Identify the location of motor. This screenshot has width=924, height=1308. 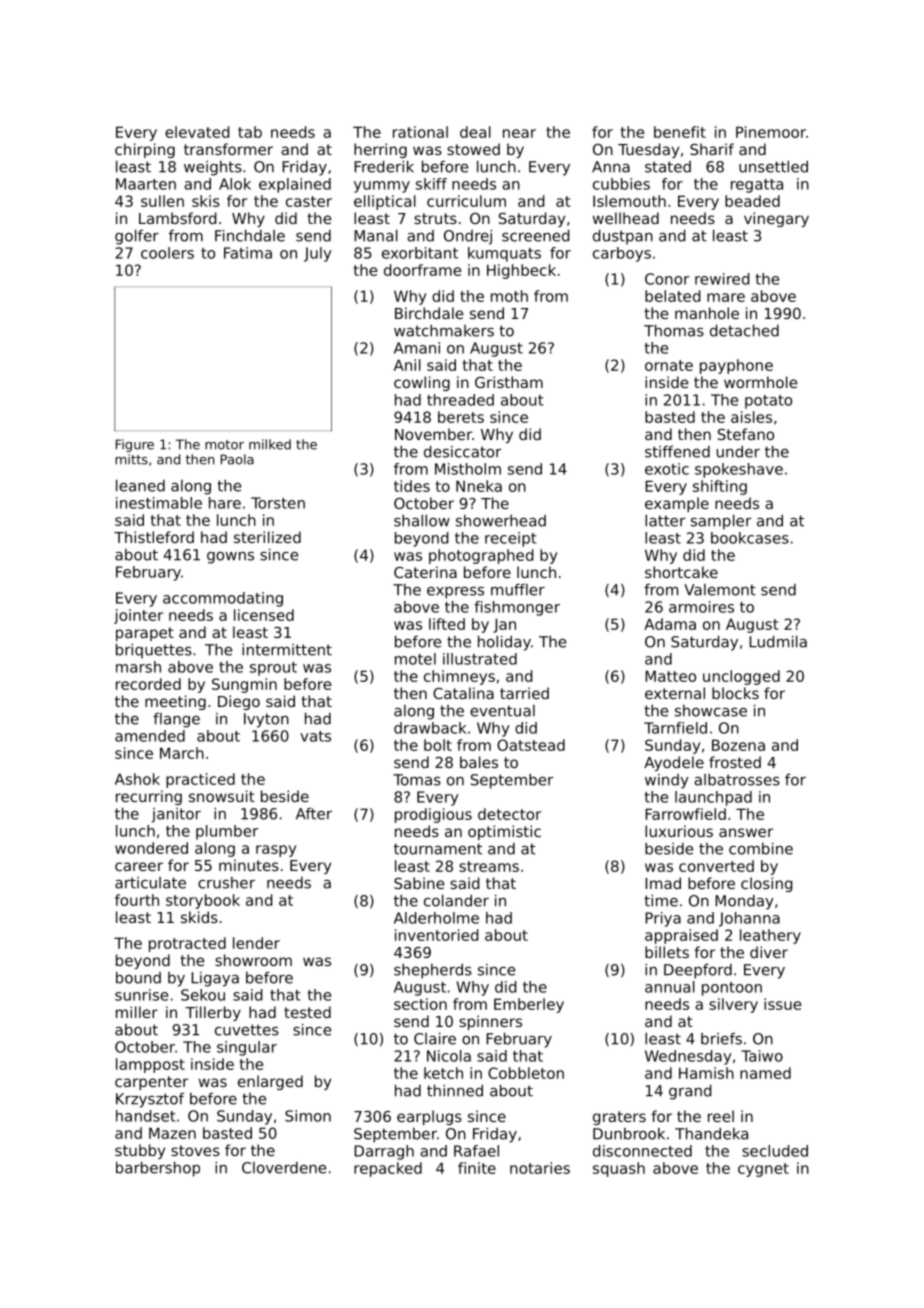
(224, 445).
